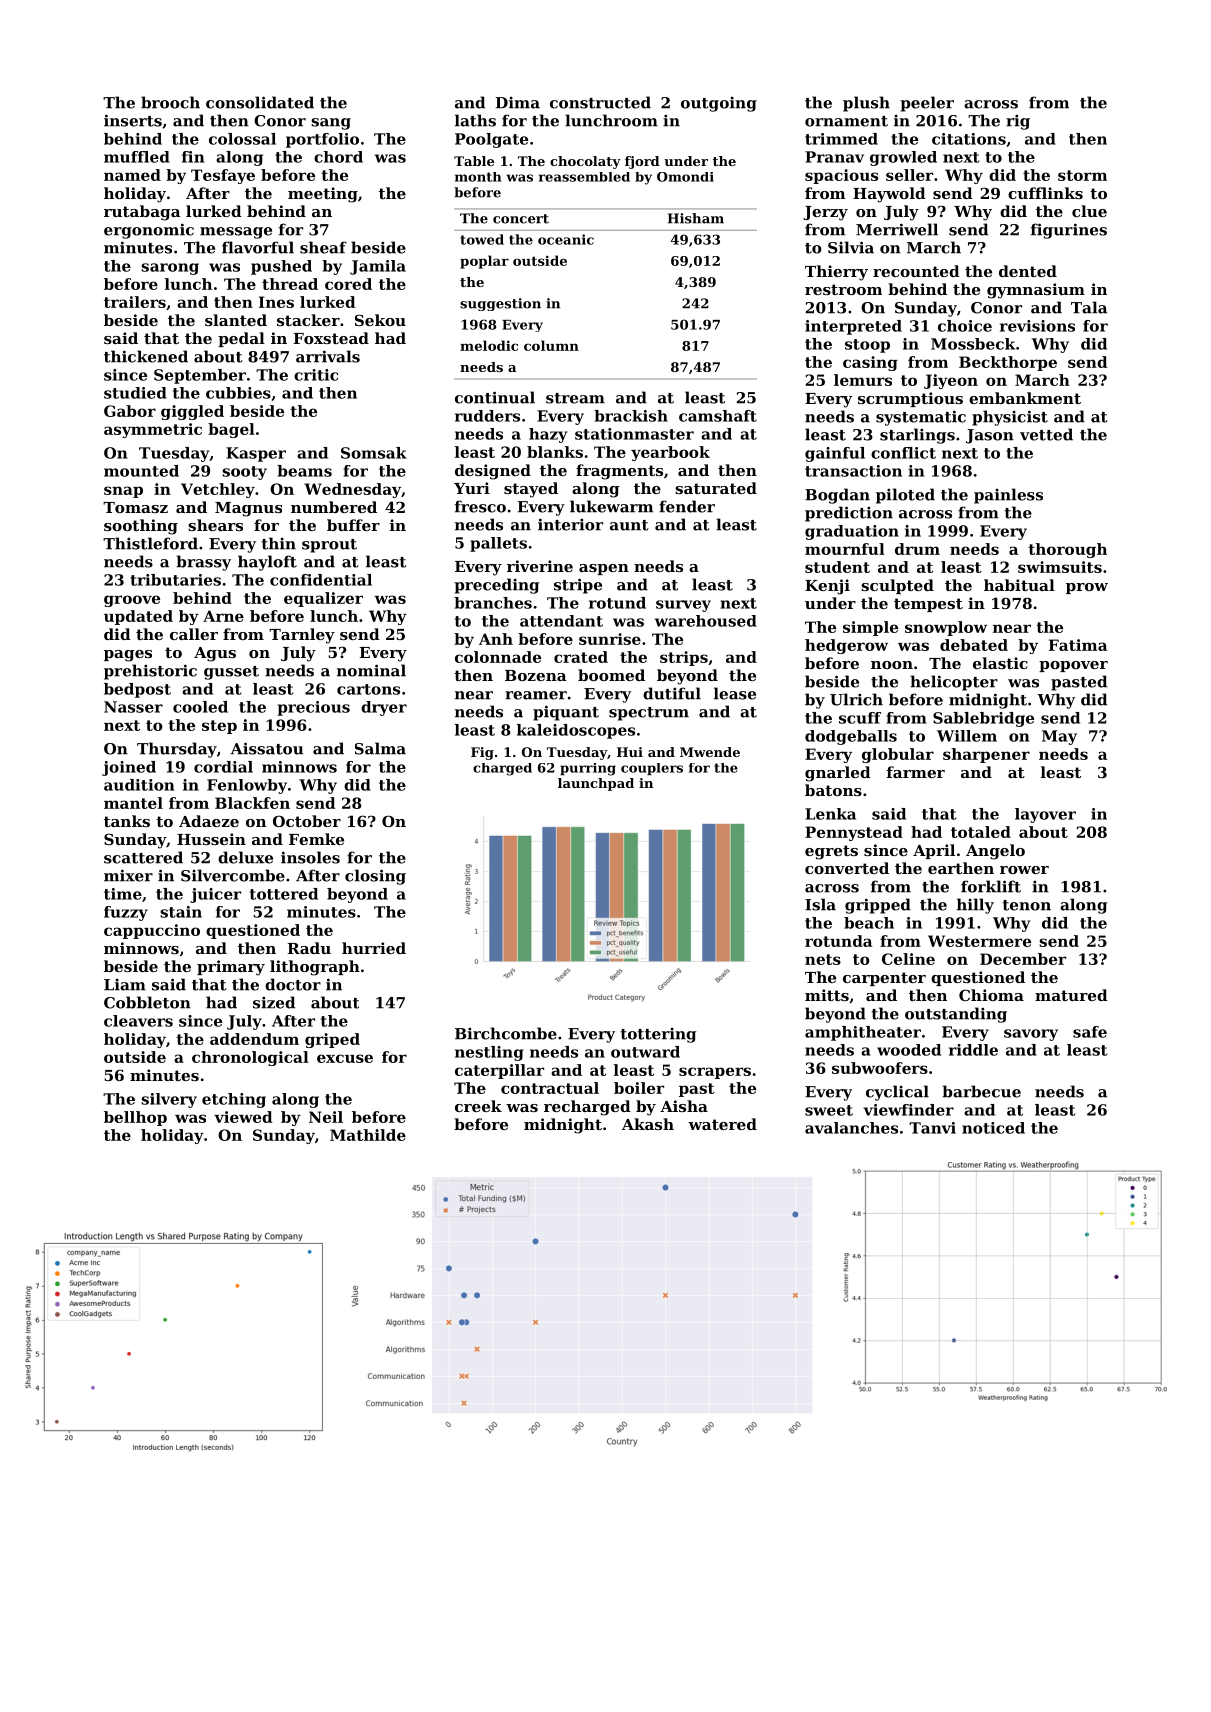 The image size is (1211, 1712). Describe the element at coordinates (851, 737) in the document. I see `dodgeballs` at that location.
